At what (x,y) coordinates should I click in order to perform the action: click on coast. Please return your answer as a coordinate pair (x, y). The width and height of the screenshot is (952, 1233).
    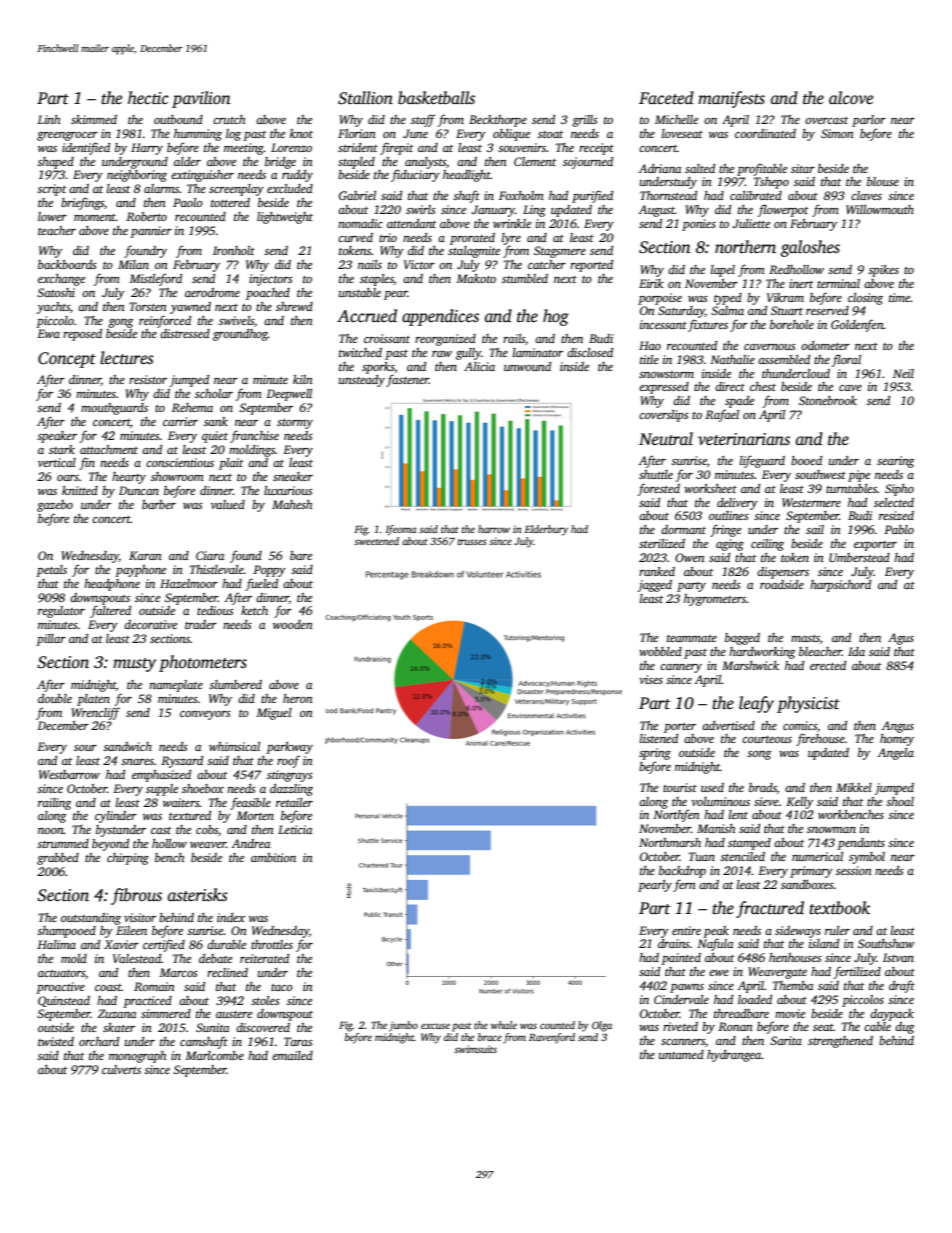
    Looking at the image, I should click on (108, 987).
